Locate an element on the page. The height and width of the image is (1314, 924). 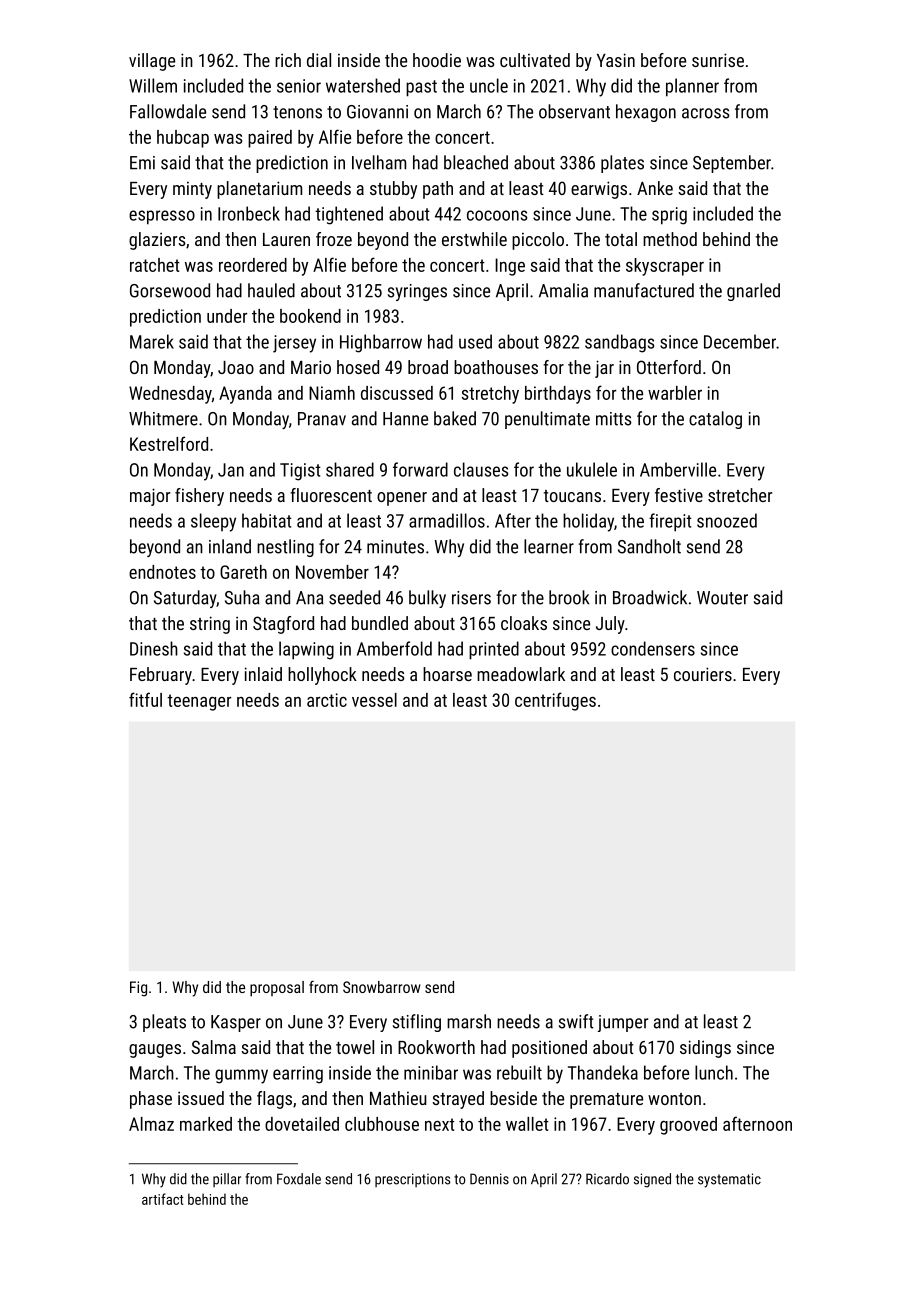
pillar is located at coordinates (227, 1180).
